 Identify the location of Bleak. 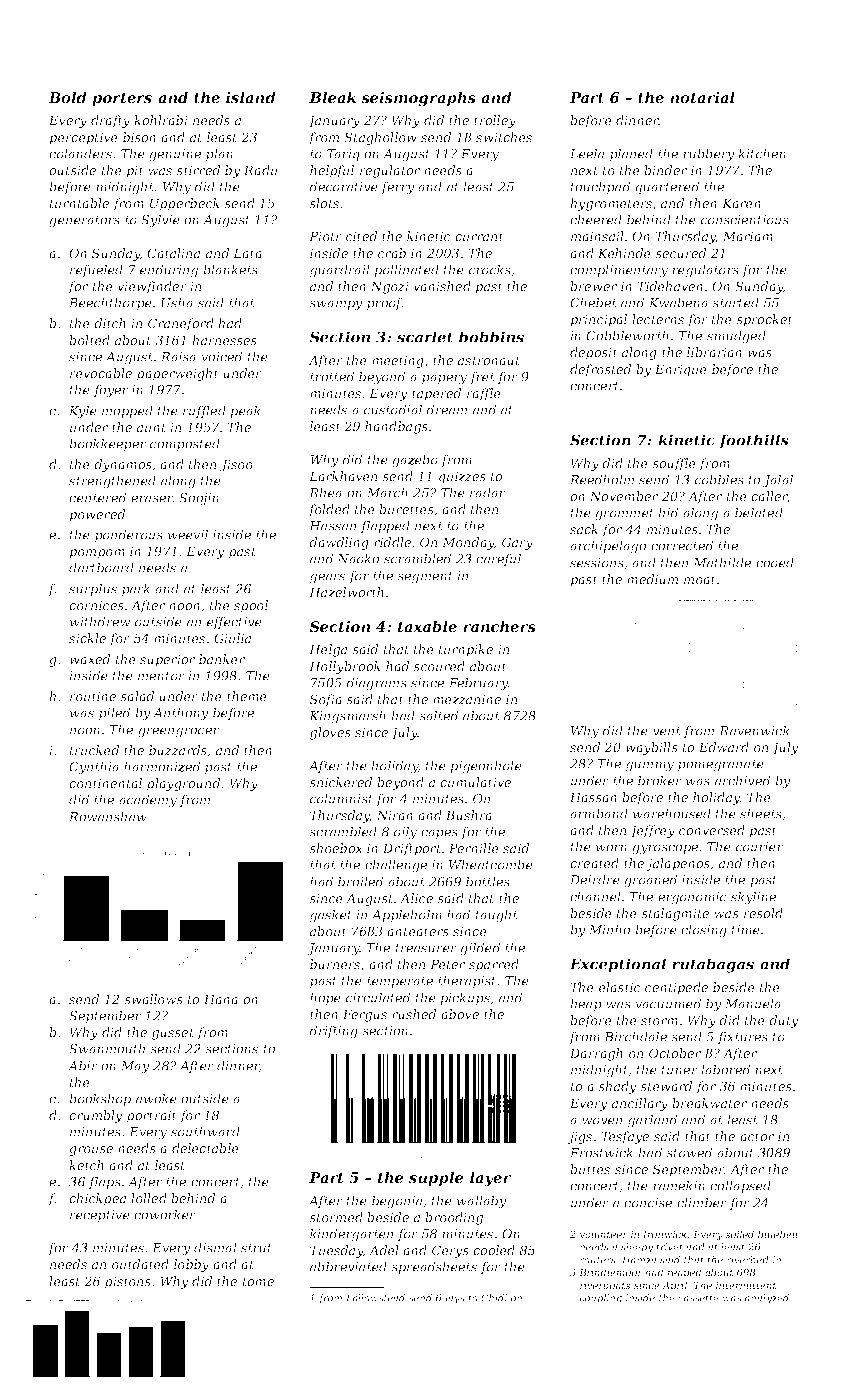
(332, 97).
